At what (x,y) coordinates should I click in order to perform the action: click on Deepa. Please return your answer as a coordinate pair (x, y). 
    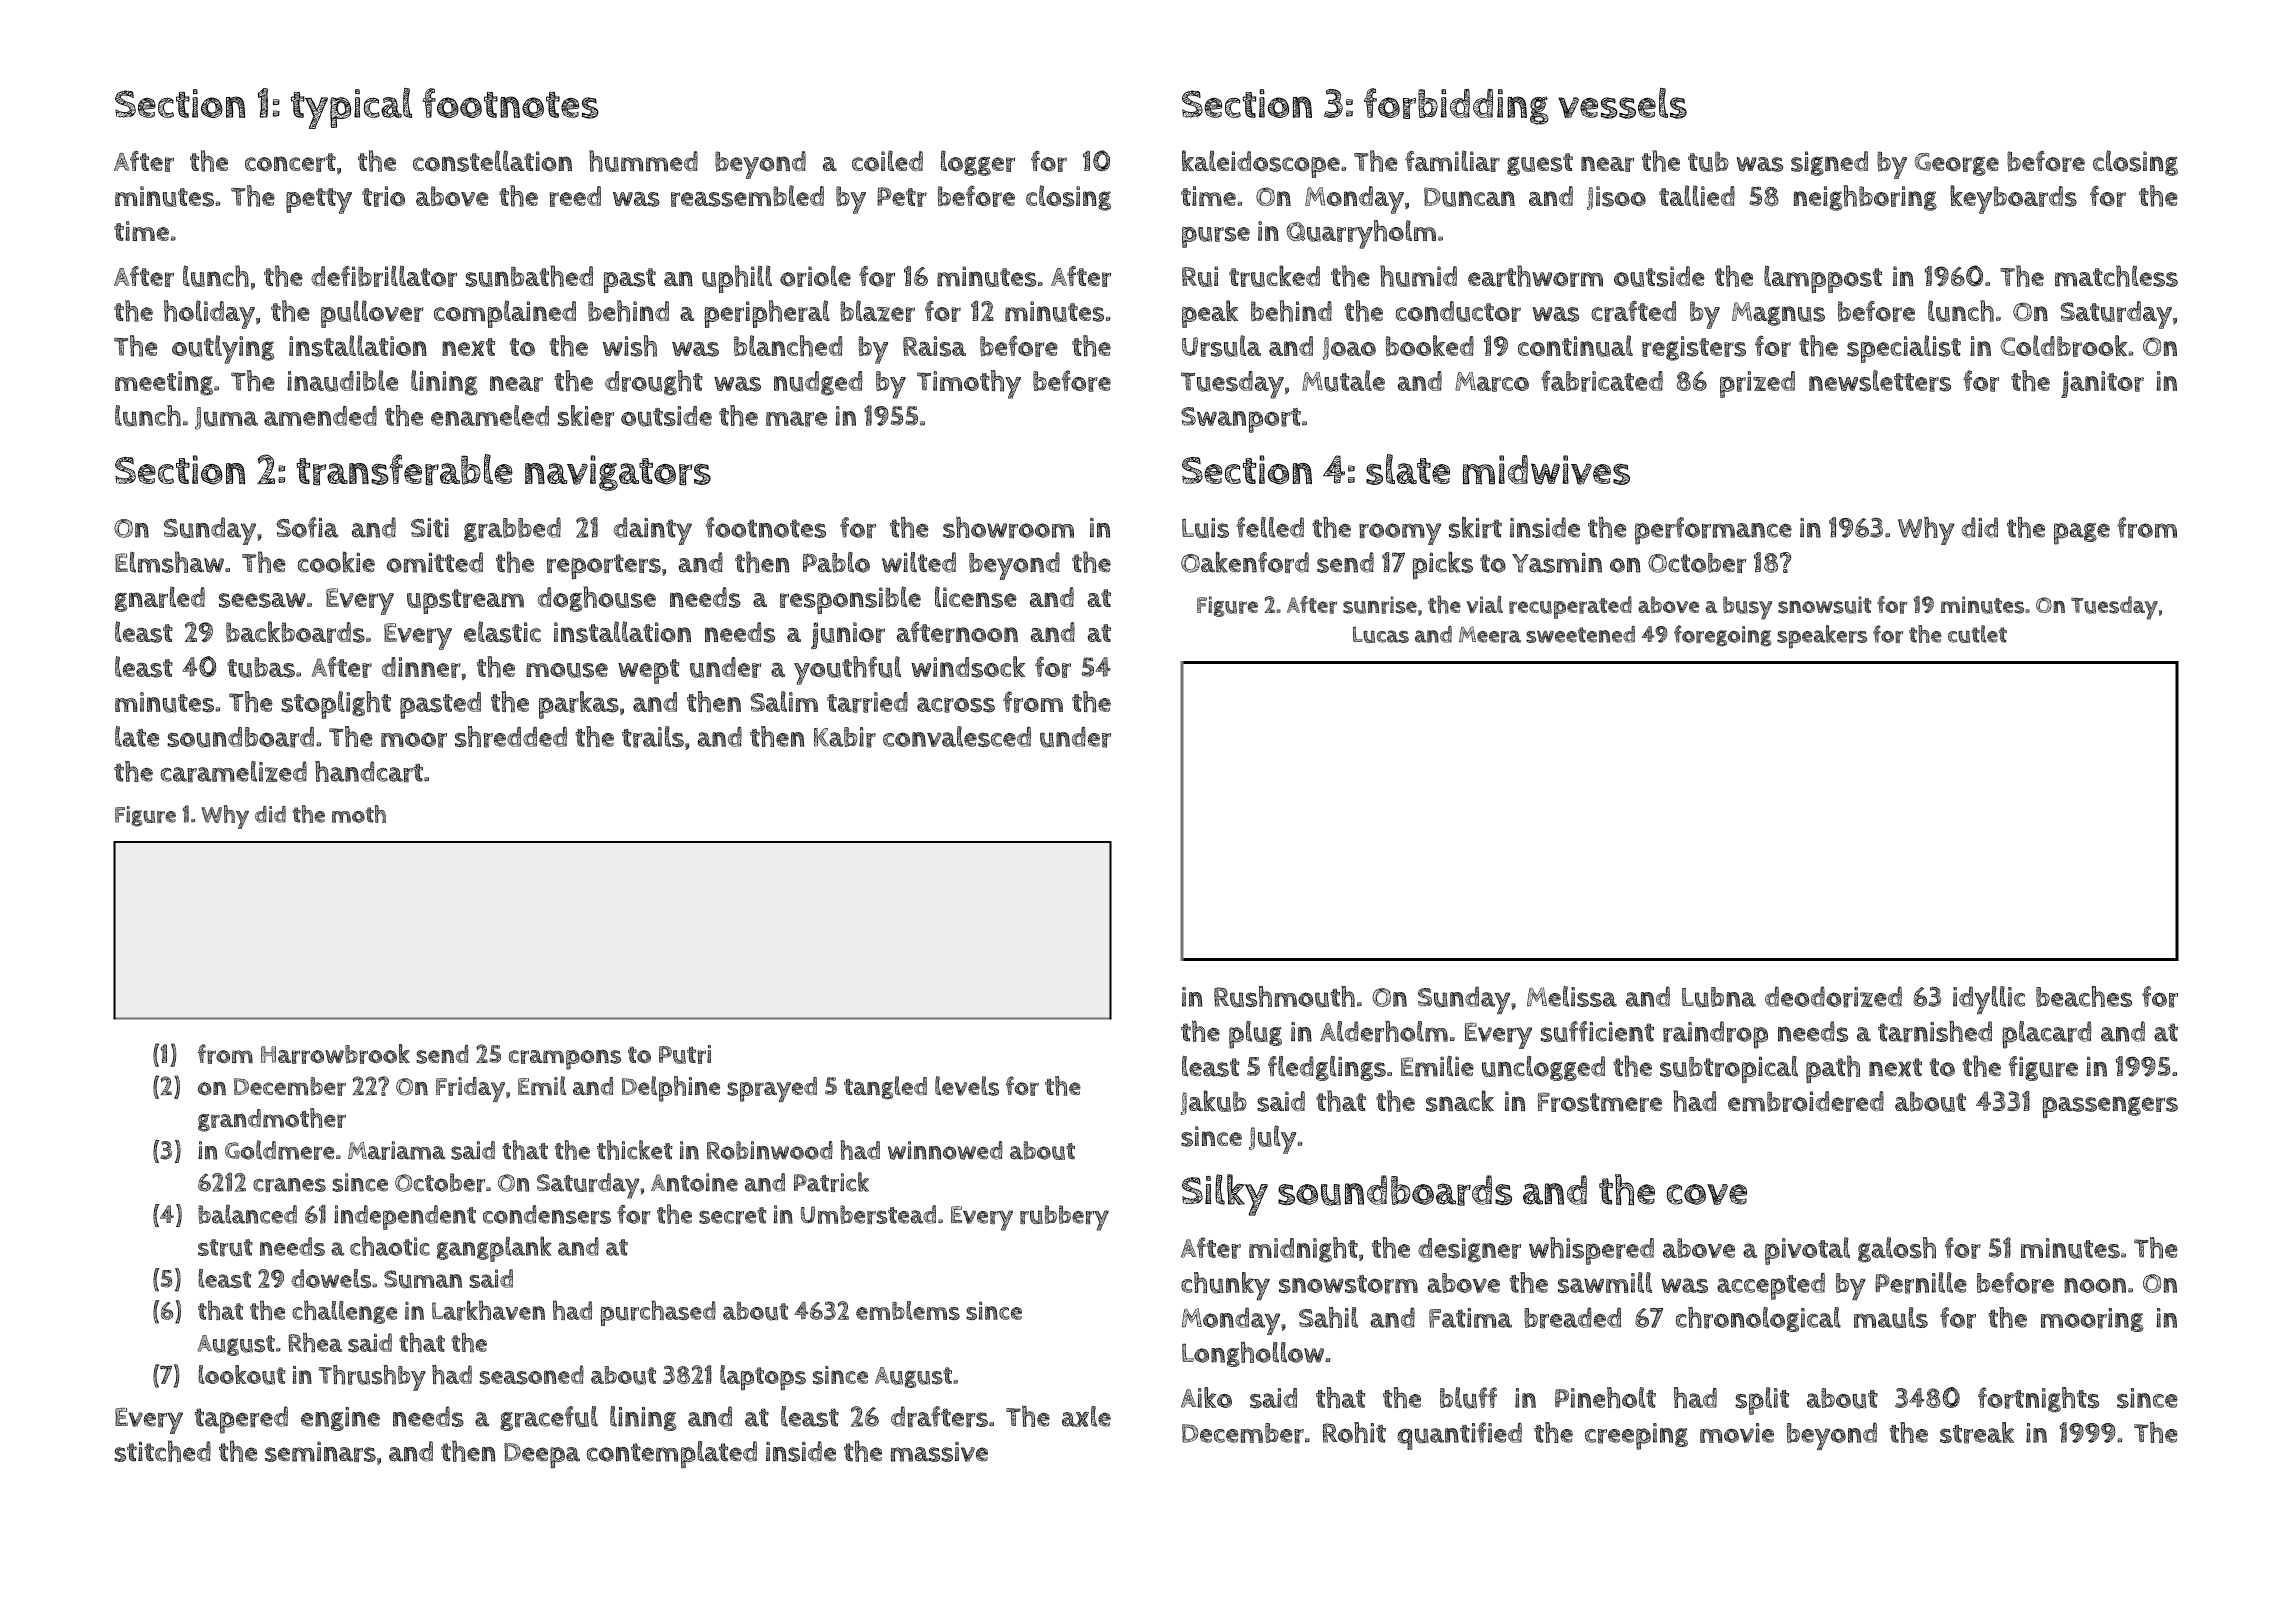
    Looking at the image, I should click on (542, 1456).
